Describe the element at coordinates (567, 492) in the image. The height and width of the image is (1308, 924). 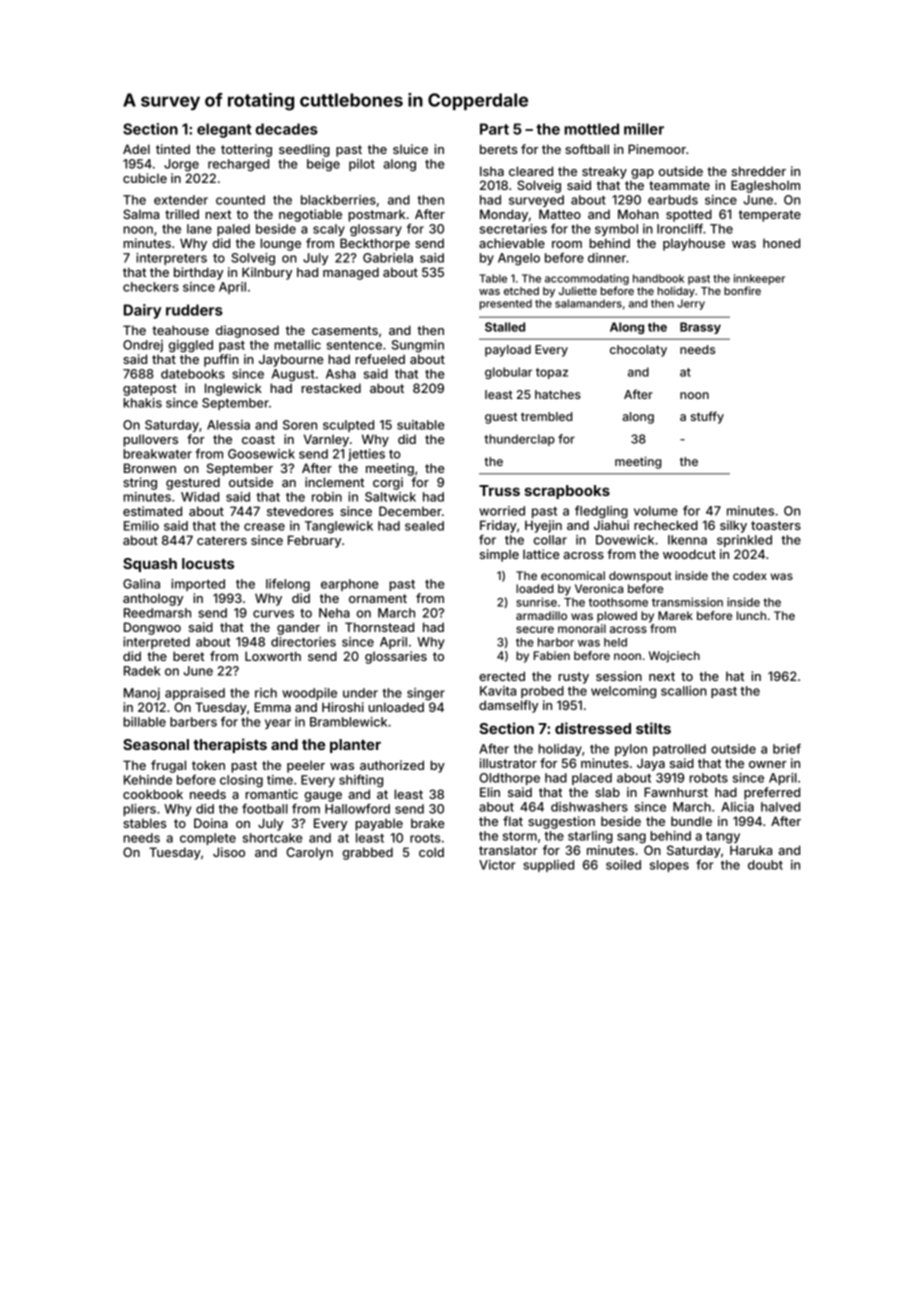
I see `scrapbooks` at that location.
